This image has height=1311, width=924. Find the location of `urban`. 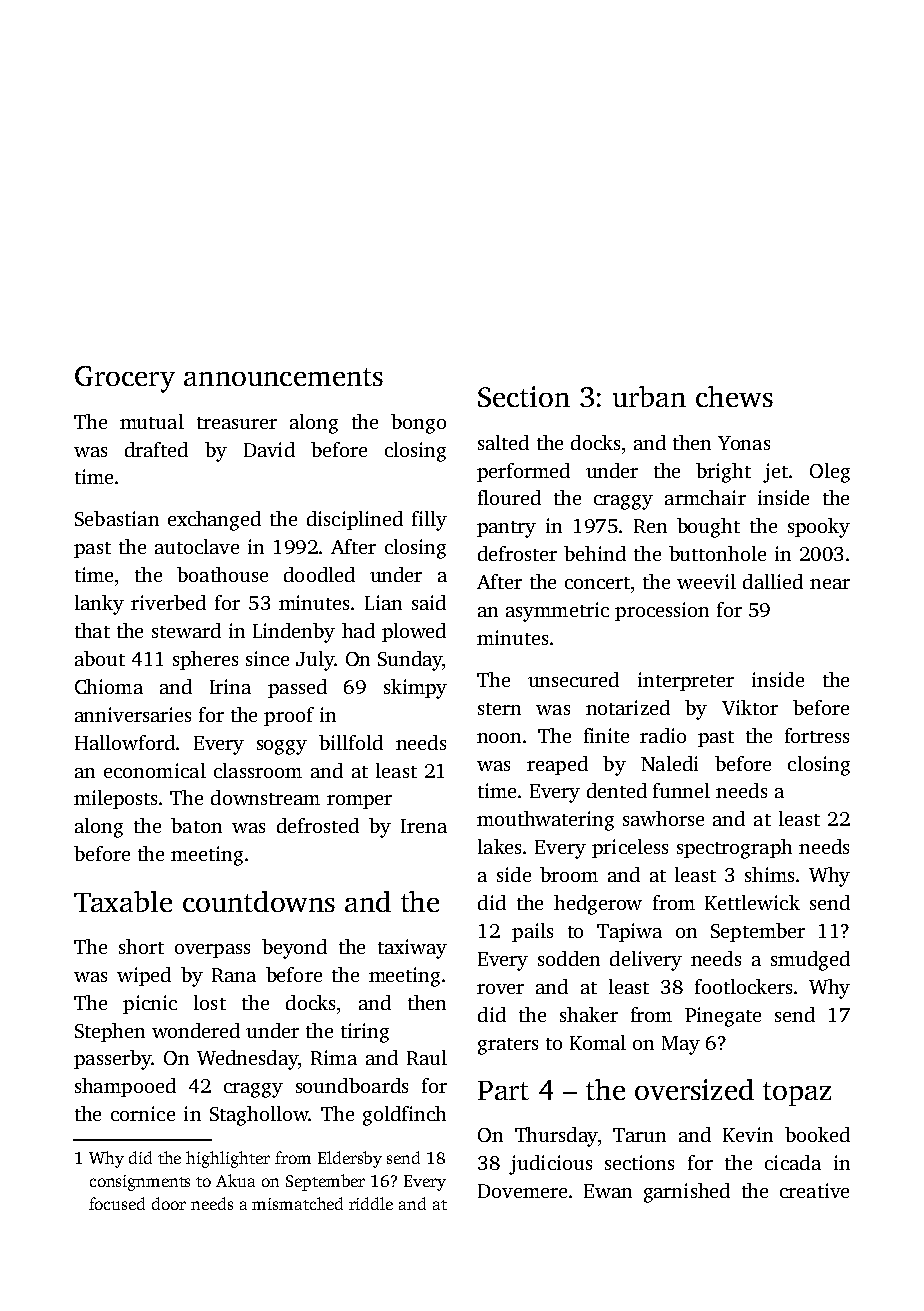

urban is located at coordinates (649, 396).
